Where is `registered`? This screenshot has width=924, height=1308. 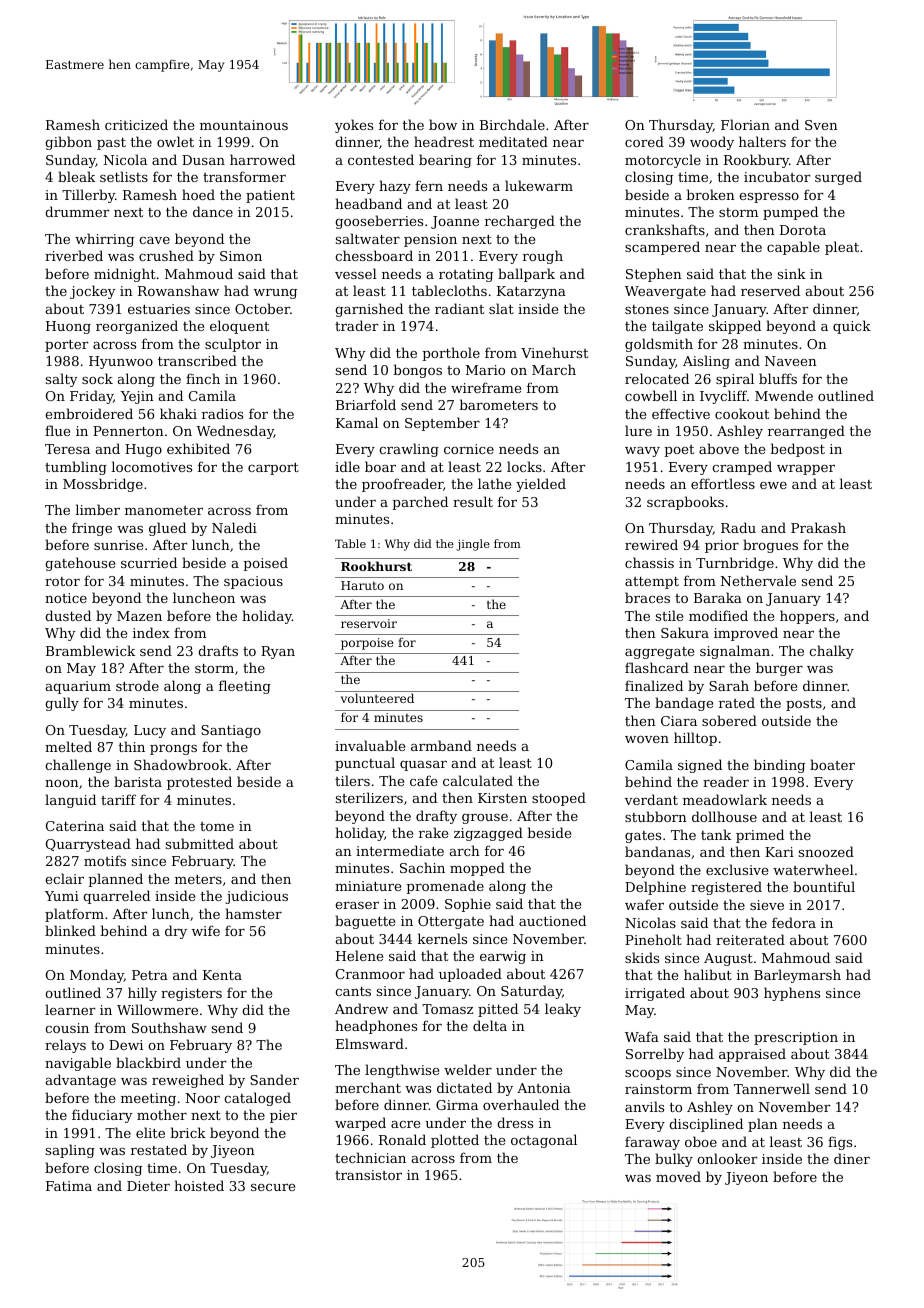 registered is located at coordinates (726, 888).
